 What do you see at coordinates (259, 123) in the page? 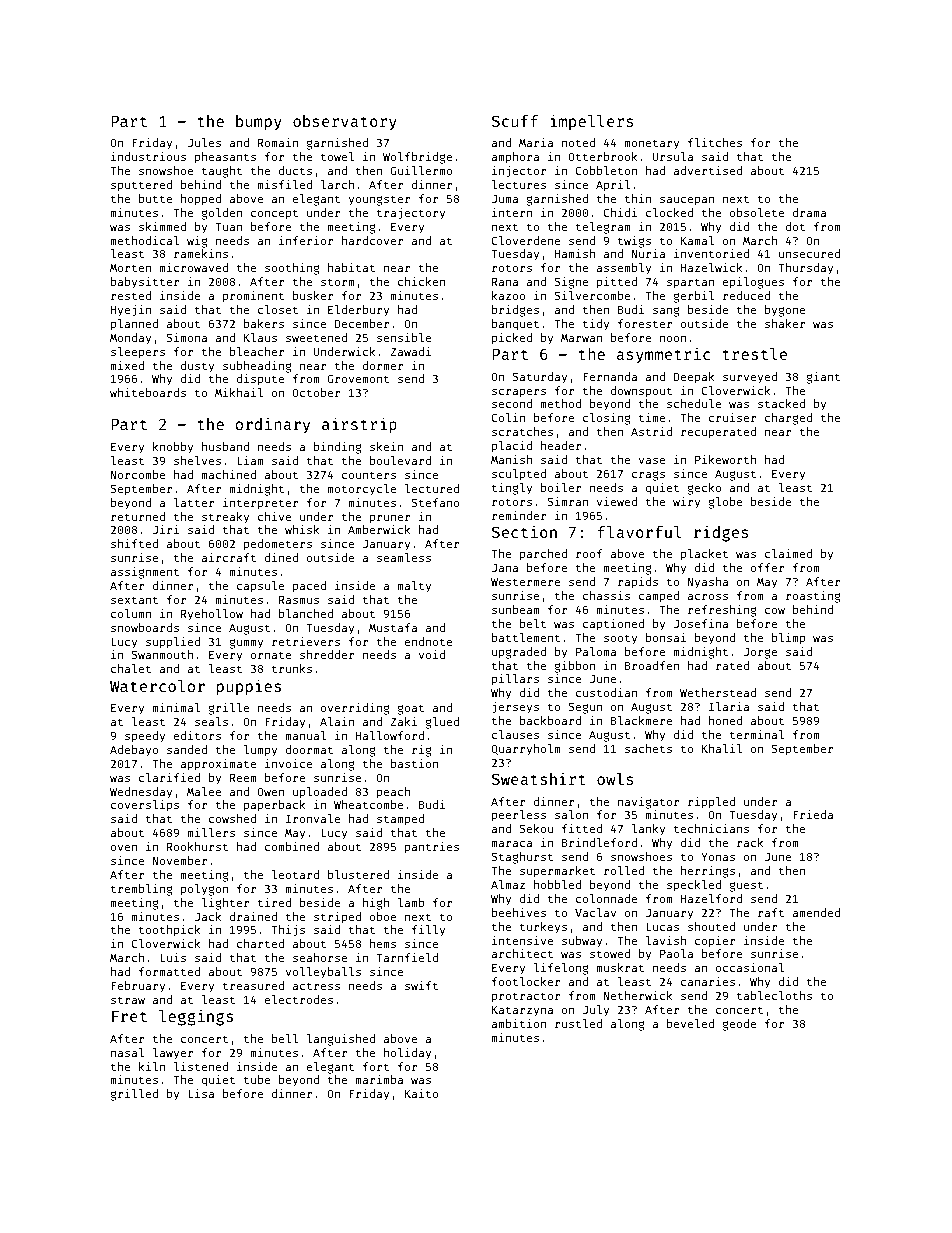
I see `bumpy` at bounding box center [259, 123].
